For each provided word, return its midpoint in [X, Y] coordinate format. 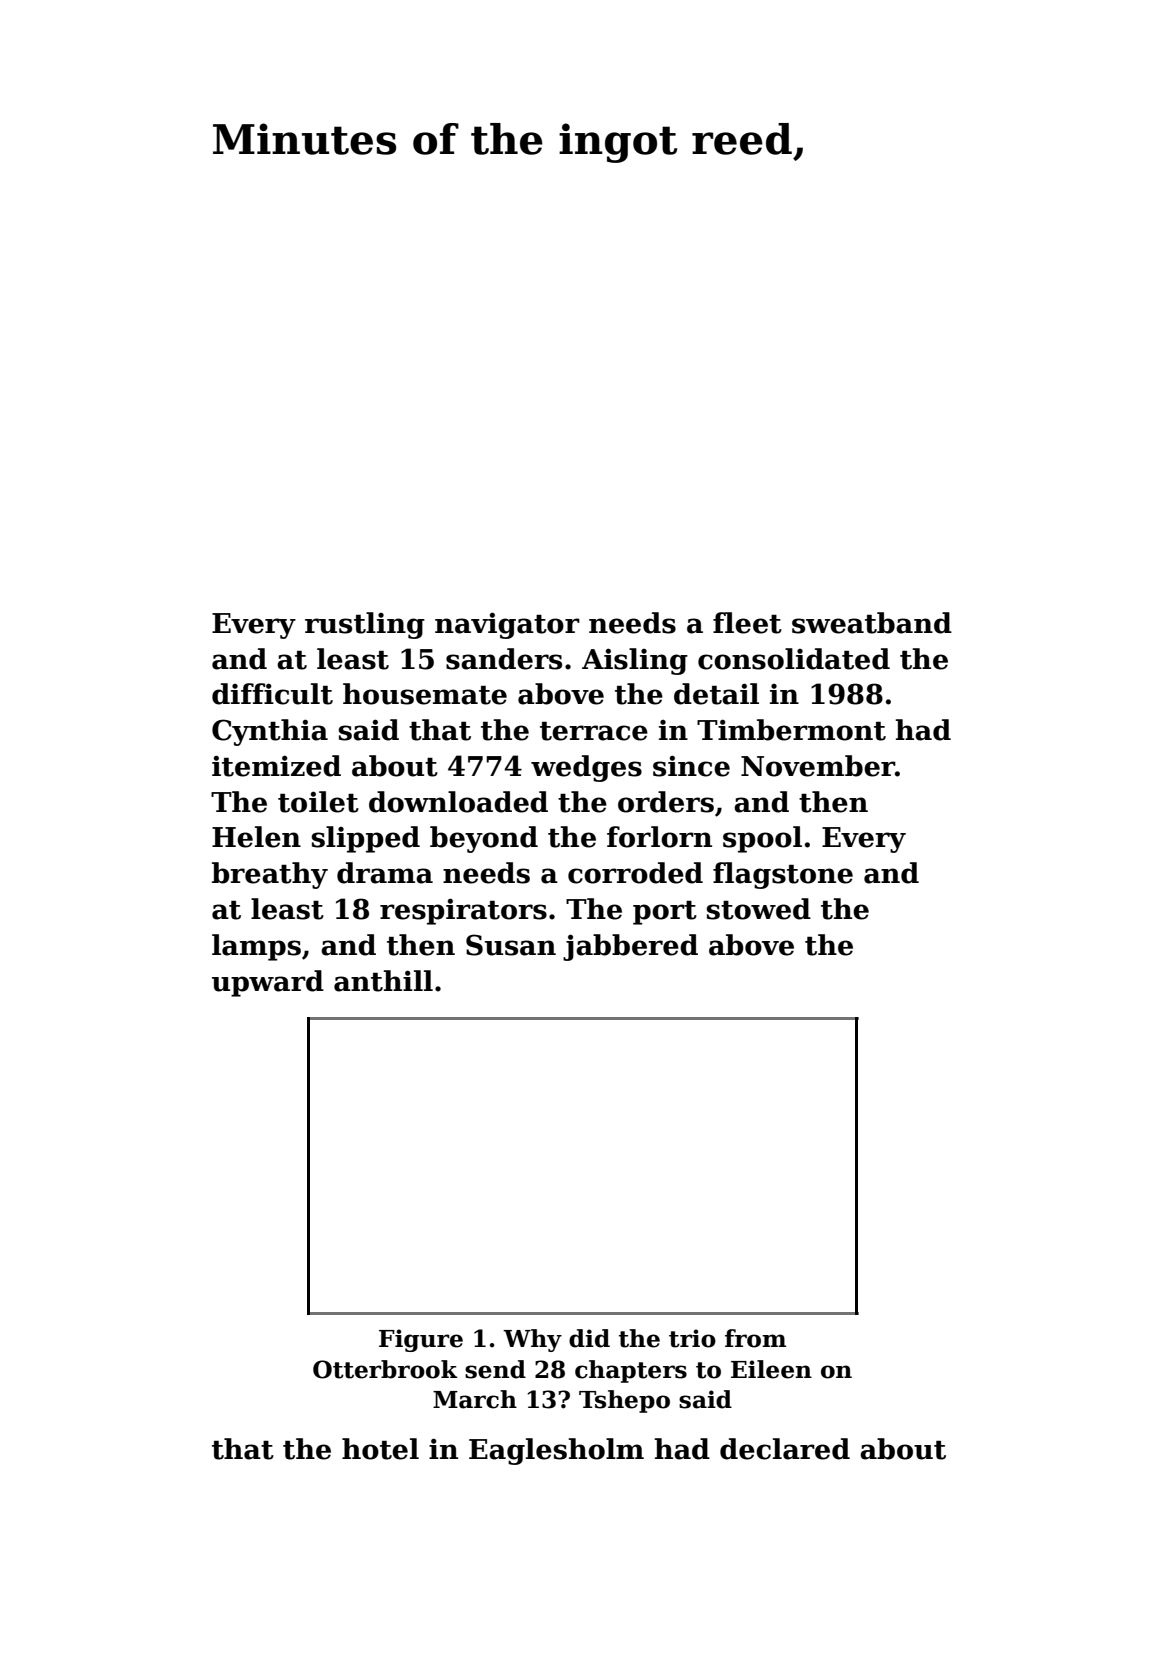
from [755, 1338]
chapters [631, 1371]
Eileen [771, 1369]
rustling [365, 625]
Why [532, 1340]
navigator [507, 625]
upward [268, 983]
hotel [380, 1449]
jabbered [630, 947]
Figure [421, 1340]
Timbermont [791, 730]
